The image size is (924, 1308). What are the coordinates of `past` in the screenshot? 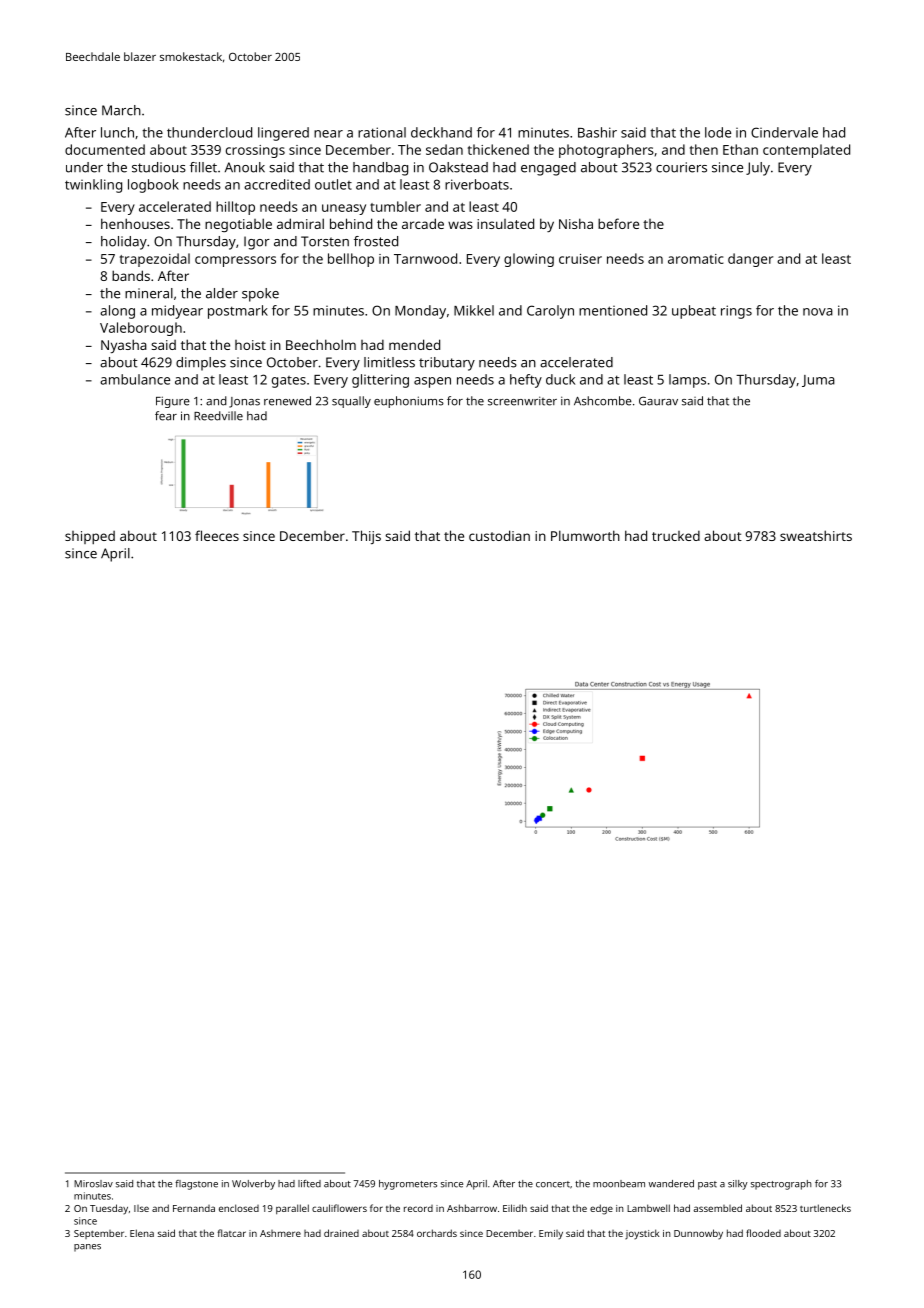 It's located at (707, 1185).
